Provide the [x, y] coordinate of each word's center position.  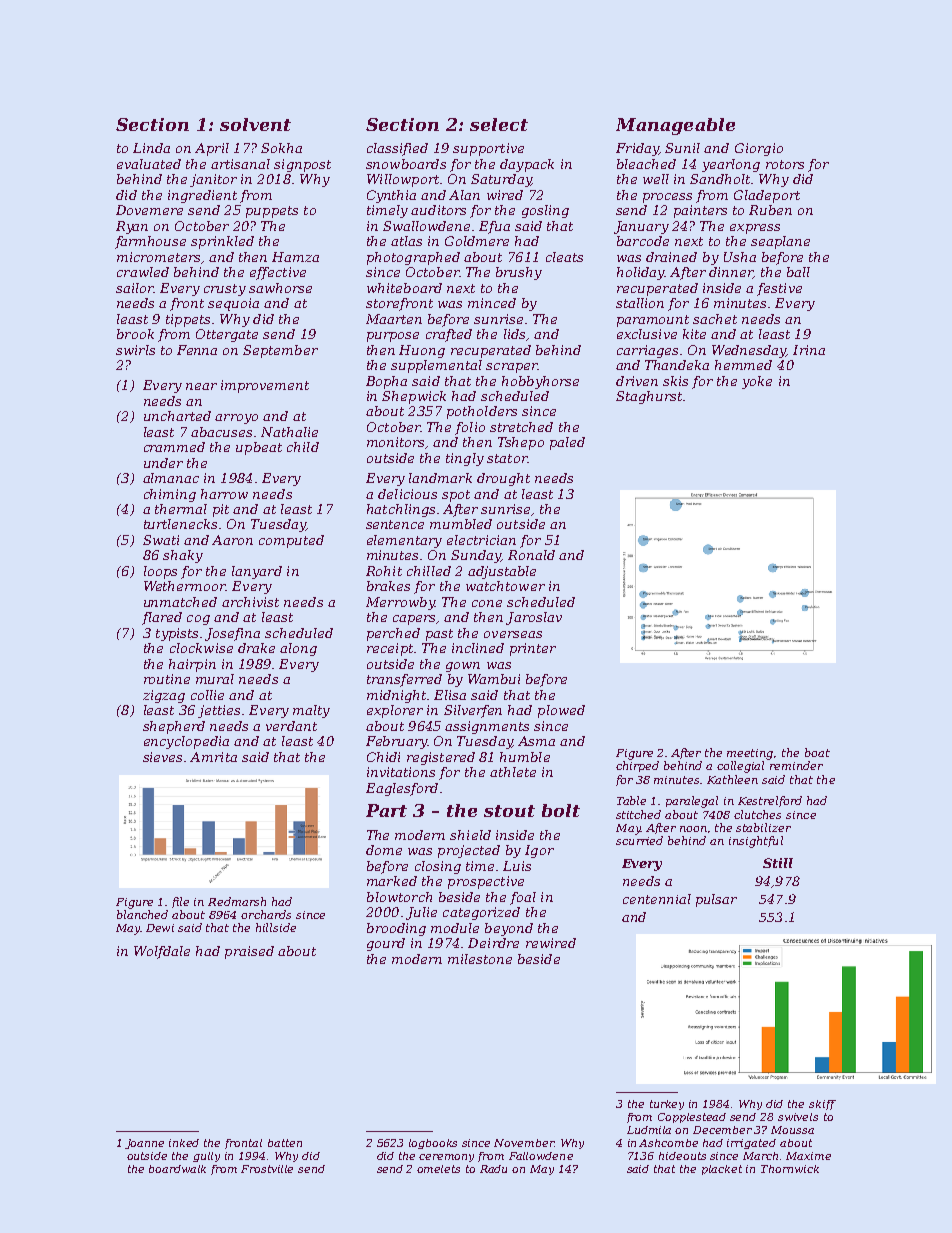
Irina [809, 350]
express [755, 229]
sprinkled [222, 242]
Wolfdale [162, 952]
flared [162, 618]
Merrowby [400, 603]
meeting [750, 754]
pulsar [716, 900]
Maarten [394, 319]
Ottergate [227, 335]
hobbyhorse [540, 382]
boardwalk [177, 1169]
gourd [386, 944]
